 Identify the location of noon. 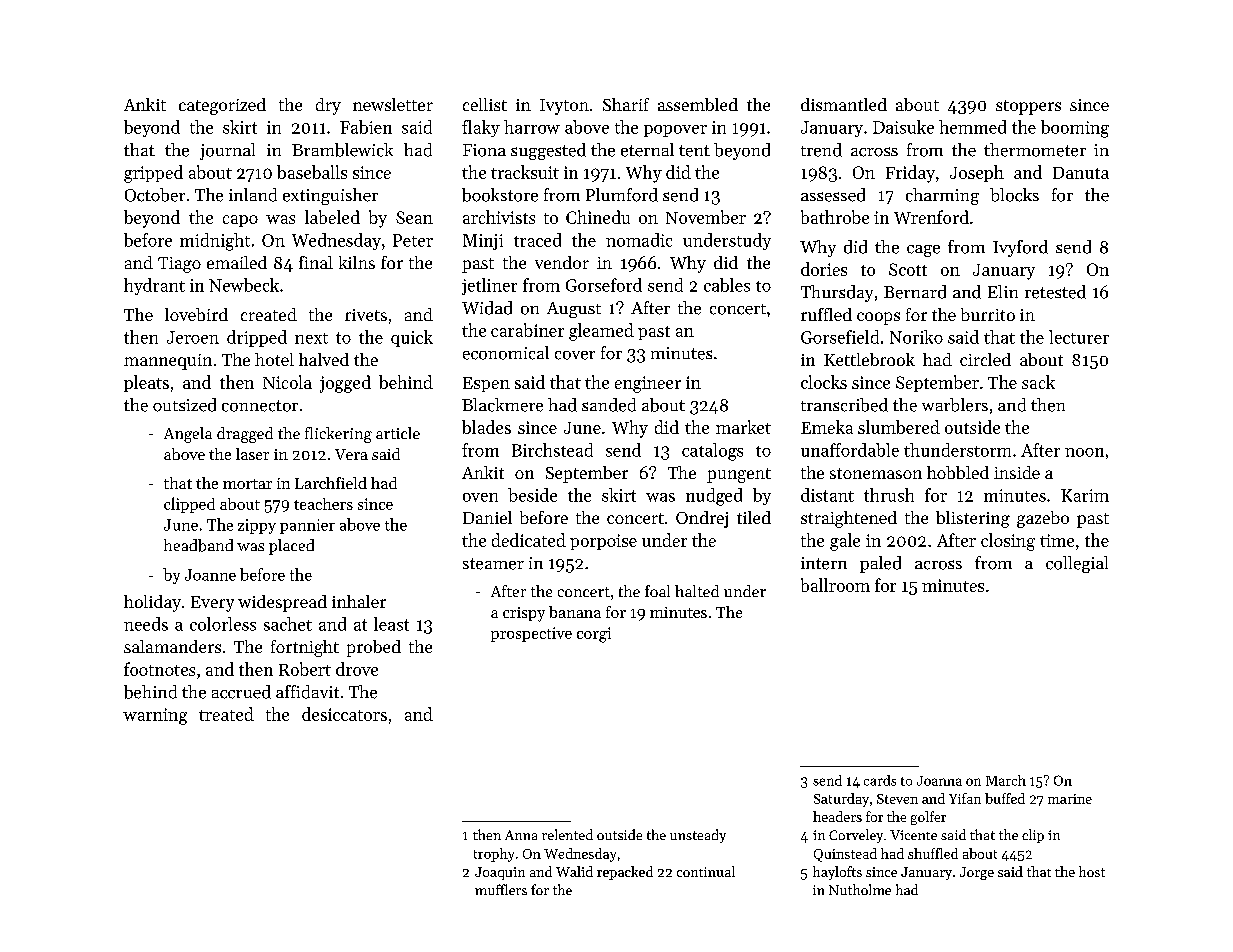
(1084, 452).
